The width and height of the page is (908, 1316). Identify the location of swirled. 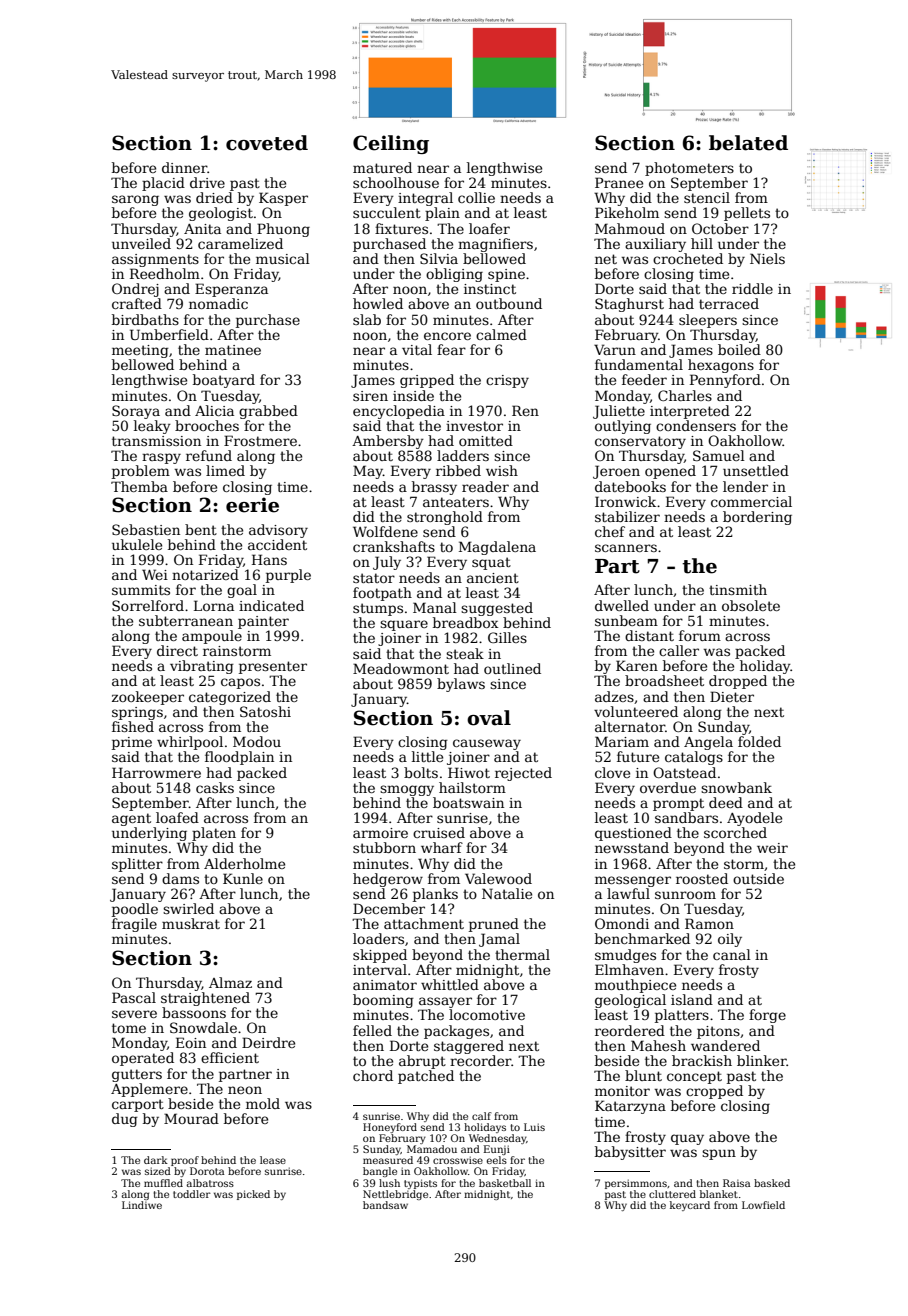
(188, 908).
